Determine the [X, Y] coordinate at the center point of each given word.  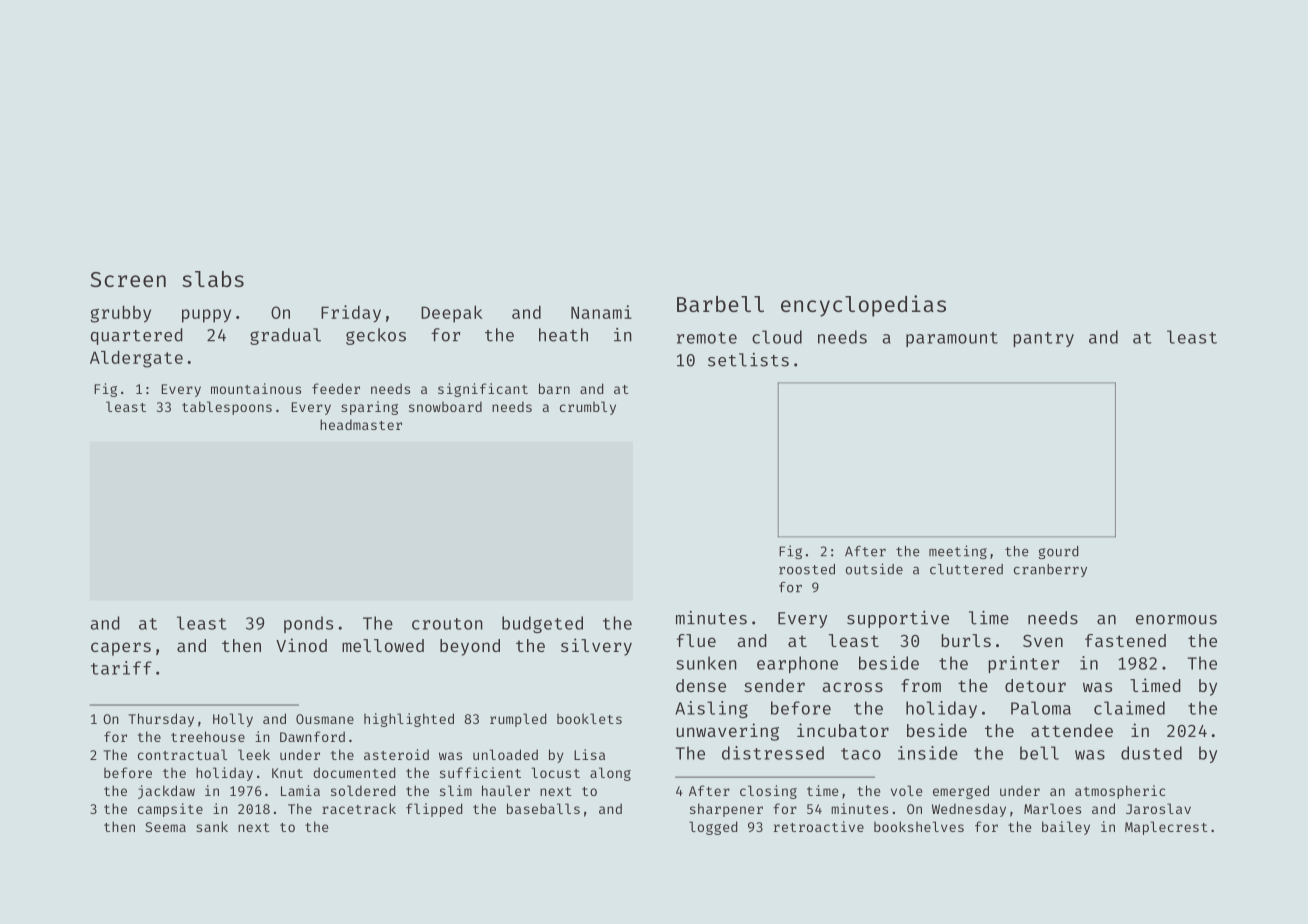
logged [713, 828]
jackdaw [166, 792]
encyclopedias [863, 306]
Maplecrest [1166, 828]
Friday [351, 314]
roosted [807, 569]
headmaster [361, 424]
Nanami [601, 312]
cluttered [966, 569]
